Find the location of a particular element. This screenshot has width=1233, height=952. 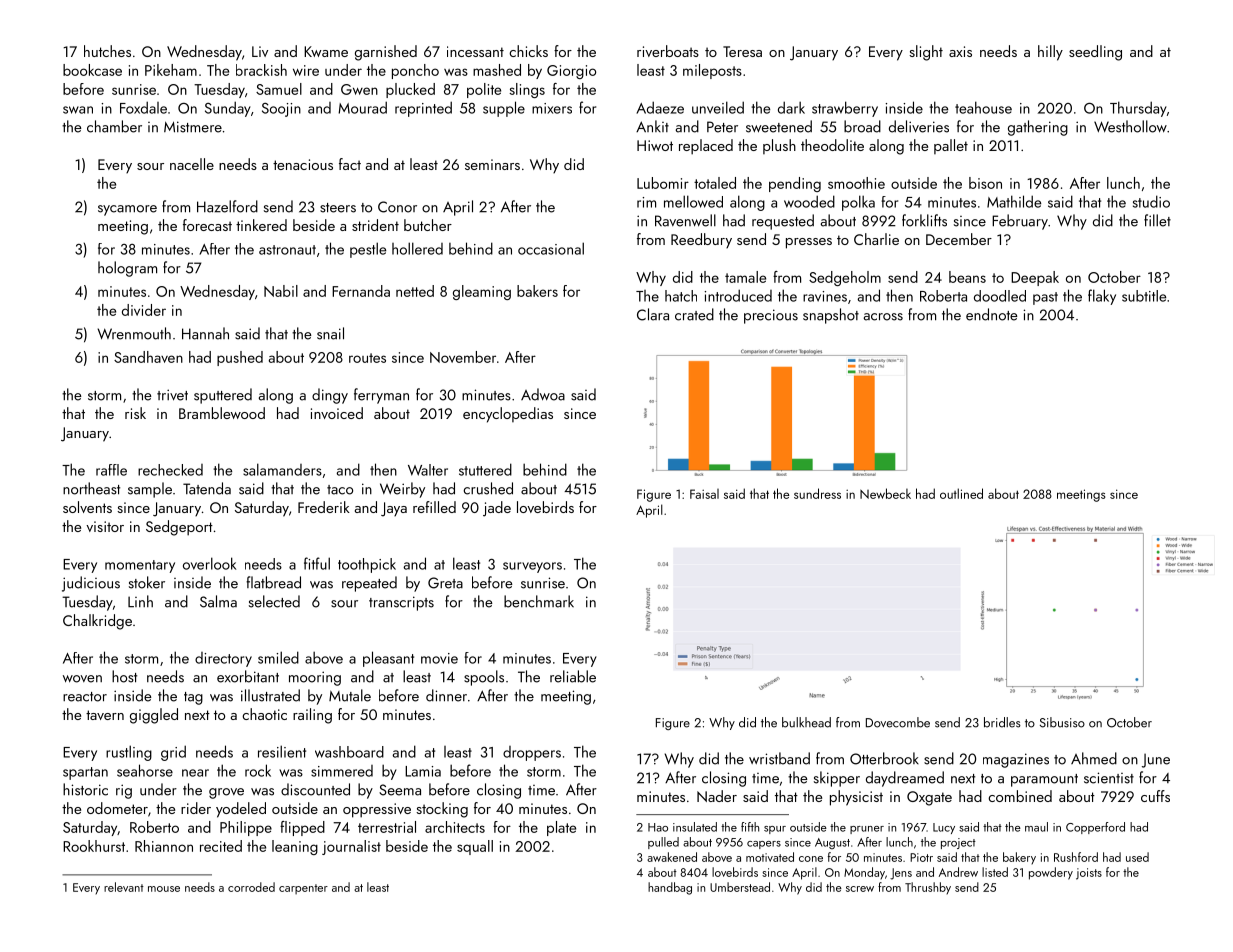

surveyors is located at coordinates (532, 567).
